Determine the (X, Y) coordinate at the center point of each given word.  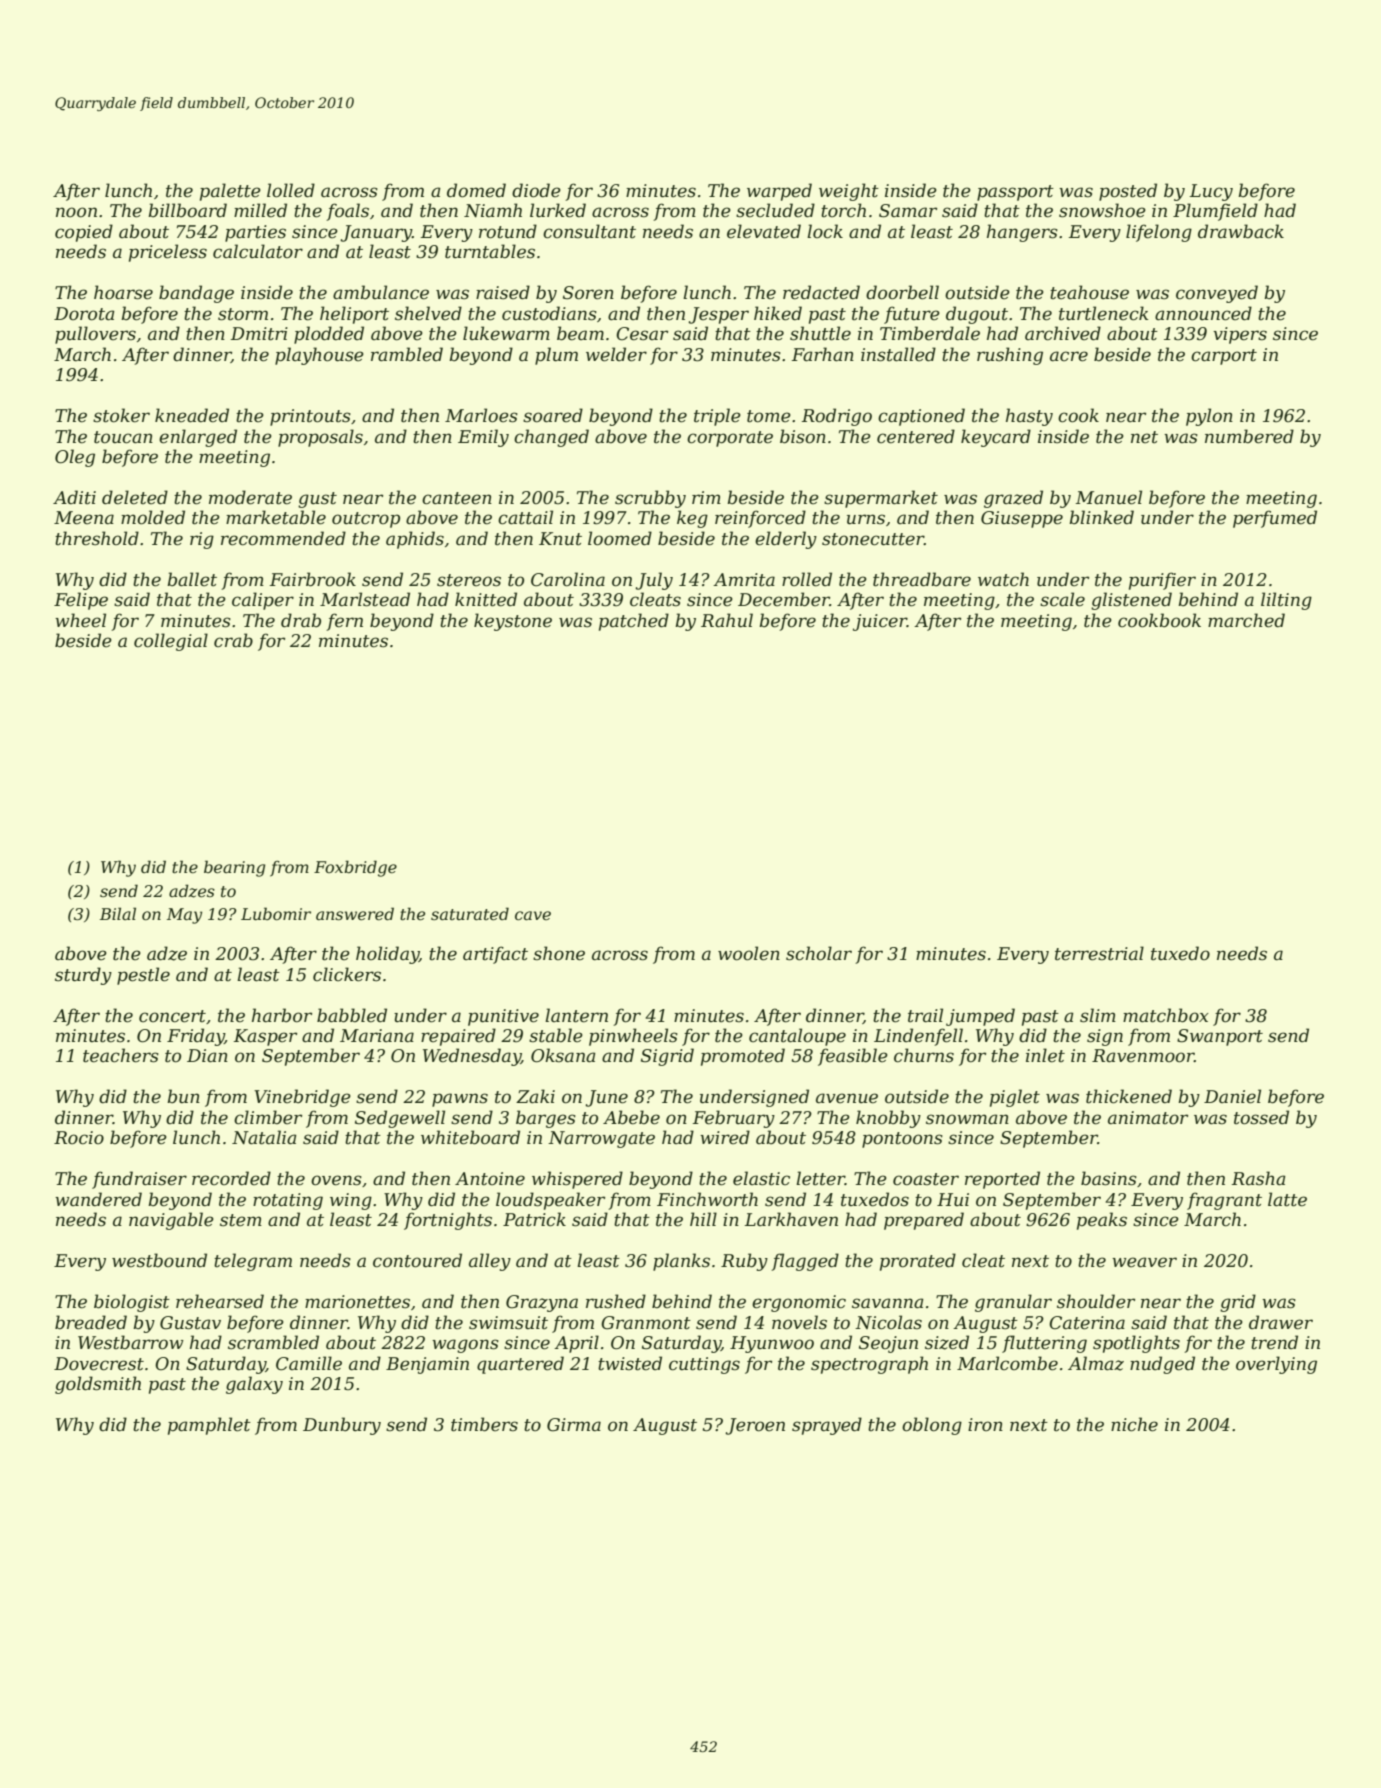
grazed (1013, 499)
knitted (486, 599)
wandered (98, 1199)
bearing (234, 868)
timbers (484, 1424)
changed (551, 438)
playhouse (319, 356)
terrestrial (1099, 953)
